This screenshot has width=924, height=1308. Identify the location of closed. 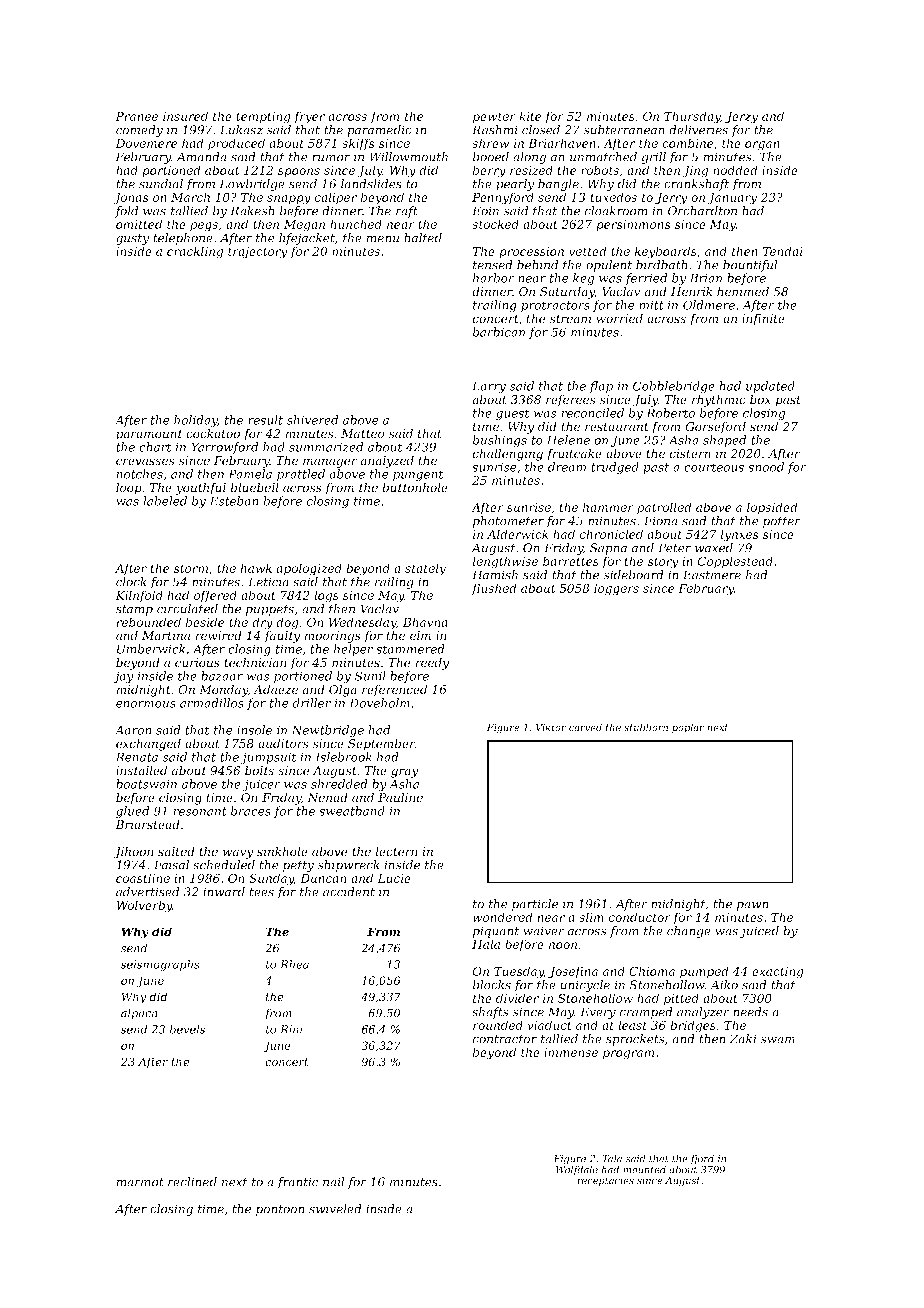
(541, 130).
